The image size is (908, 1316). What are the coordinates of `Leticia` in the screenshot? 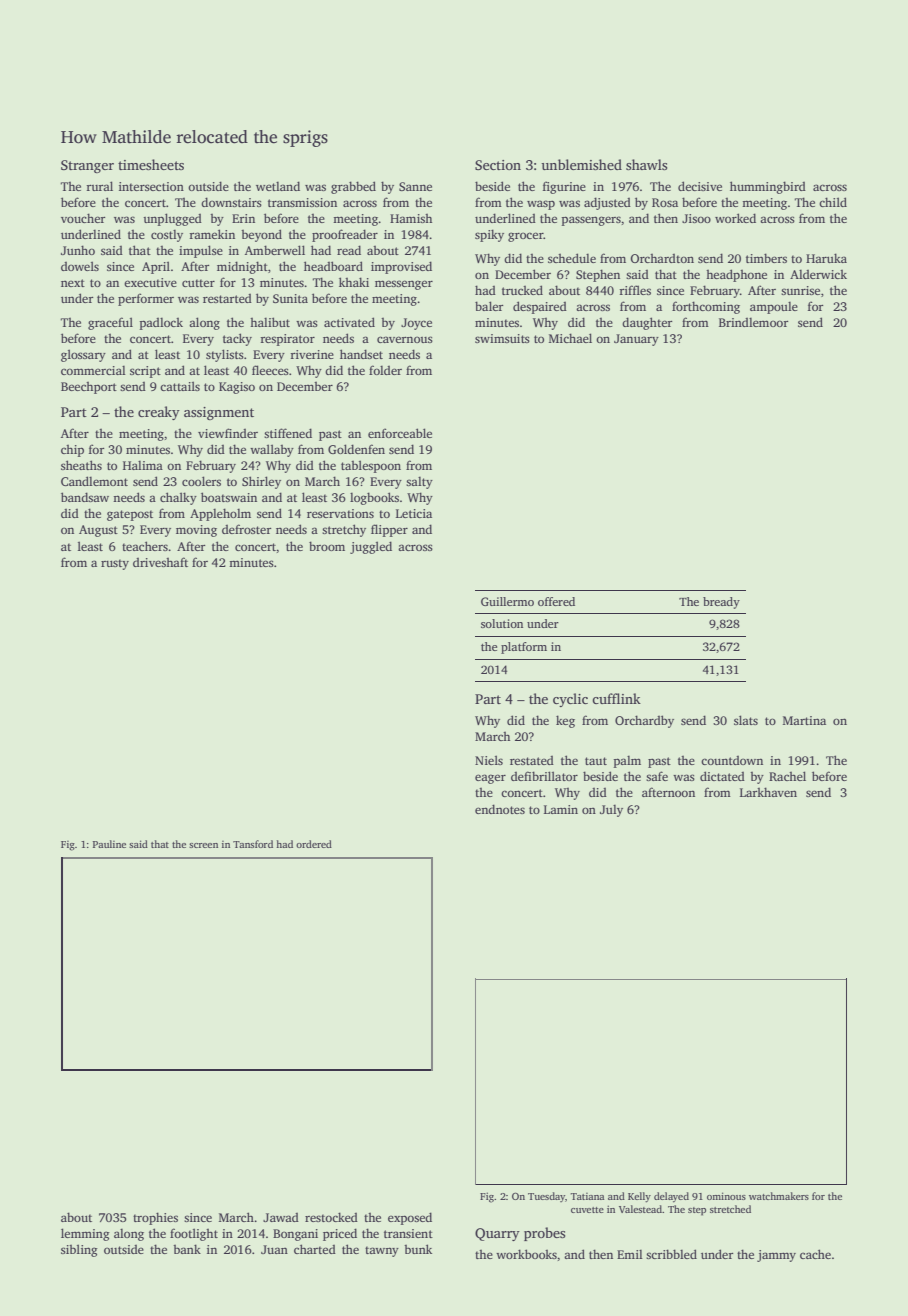 It's located at (414, 513).
